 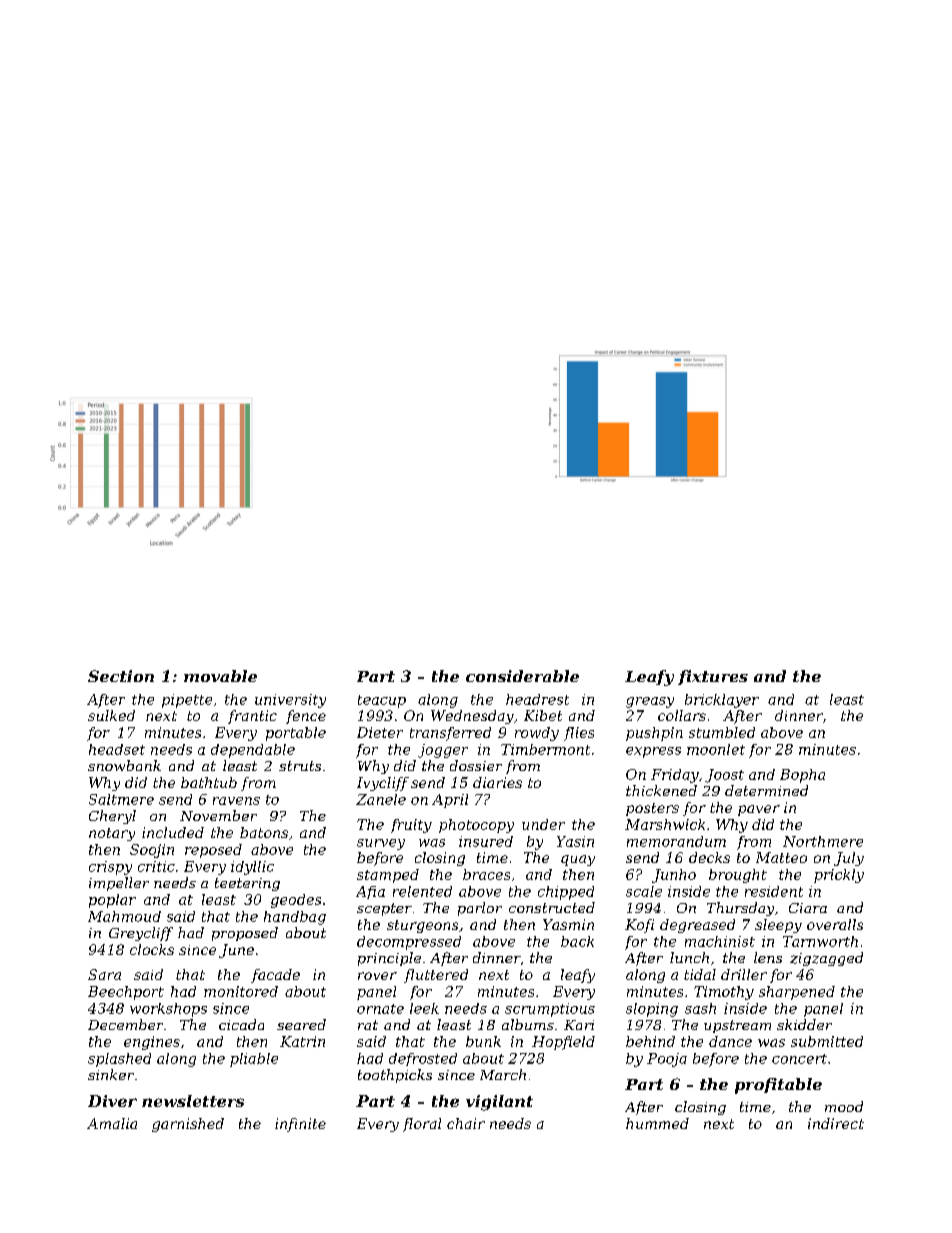 What do you see at coordinates (254, 1060) in the page?
I see `pliable` at bounding box center [254, 1060].
